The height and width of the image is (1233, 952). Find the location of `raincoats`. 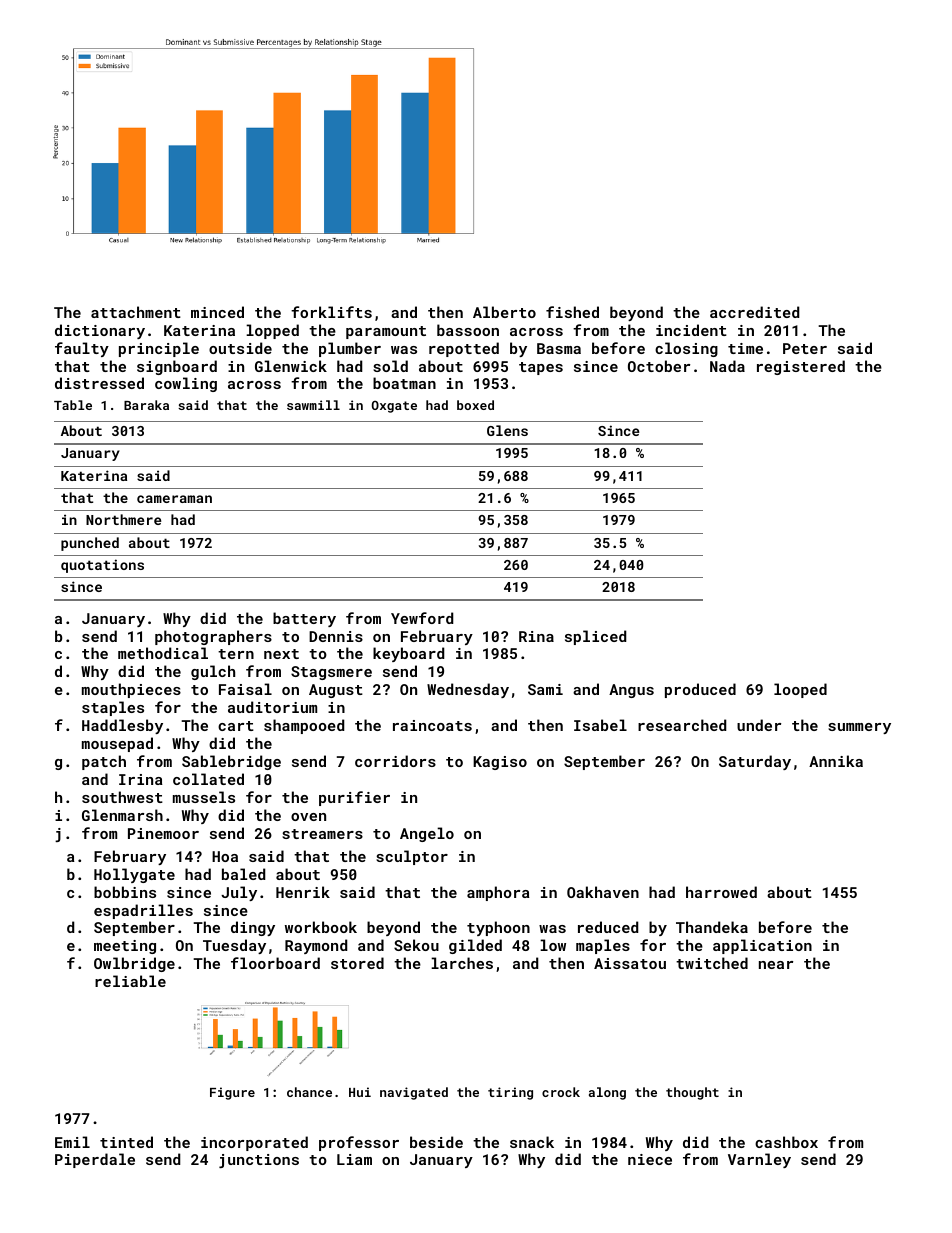

raincoats is located at coordinates (432, 725).
